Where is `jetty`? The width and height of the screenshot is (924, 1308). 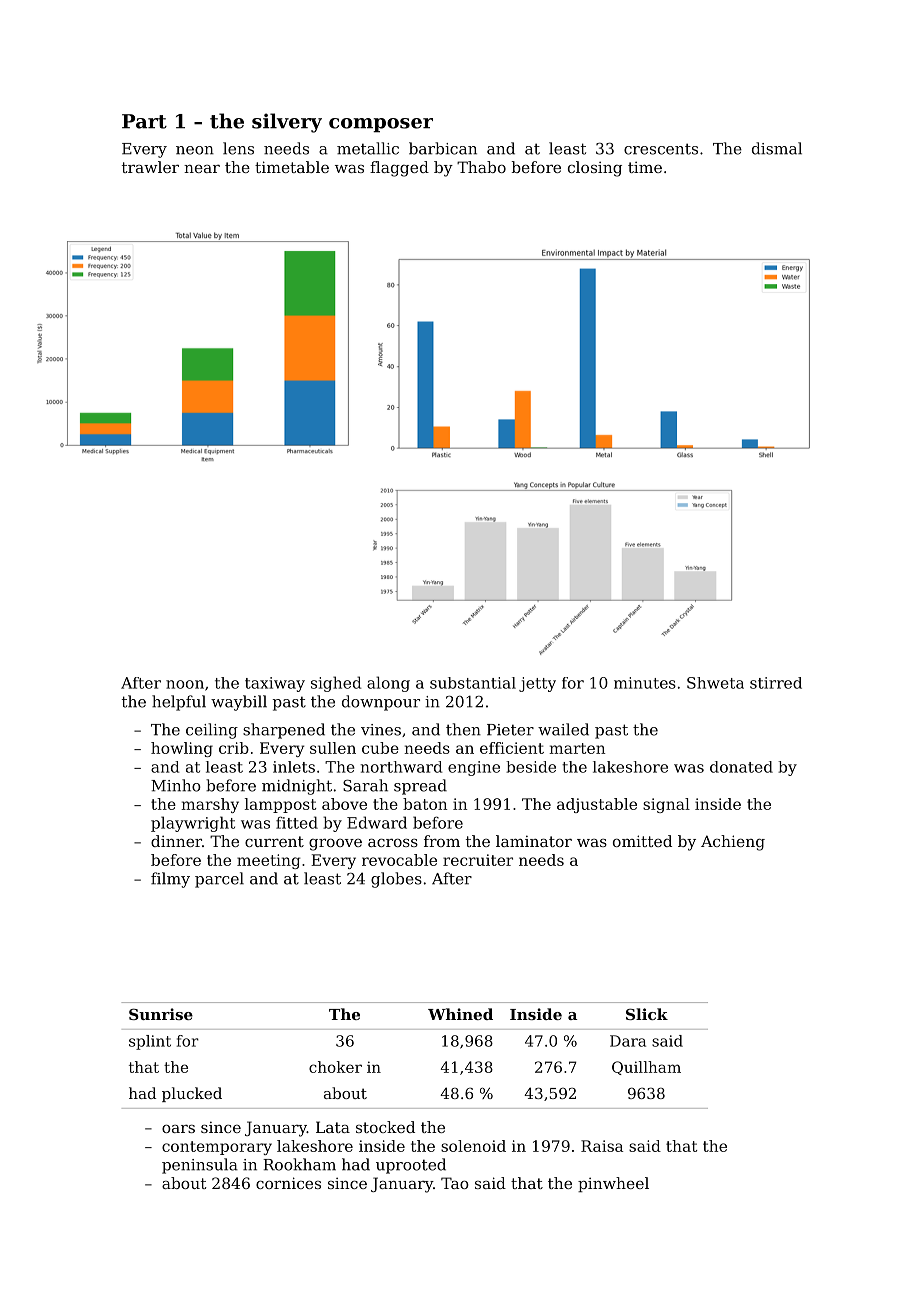 jetty is located at coordinates (537, 684).
